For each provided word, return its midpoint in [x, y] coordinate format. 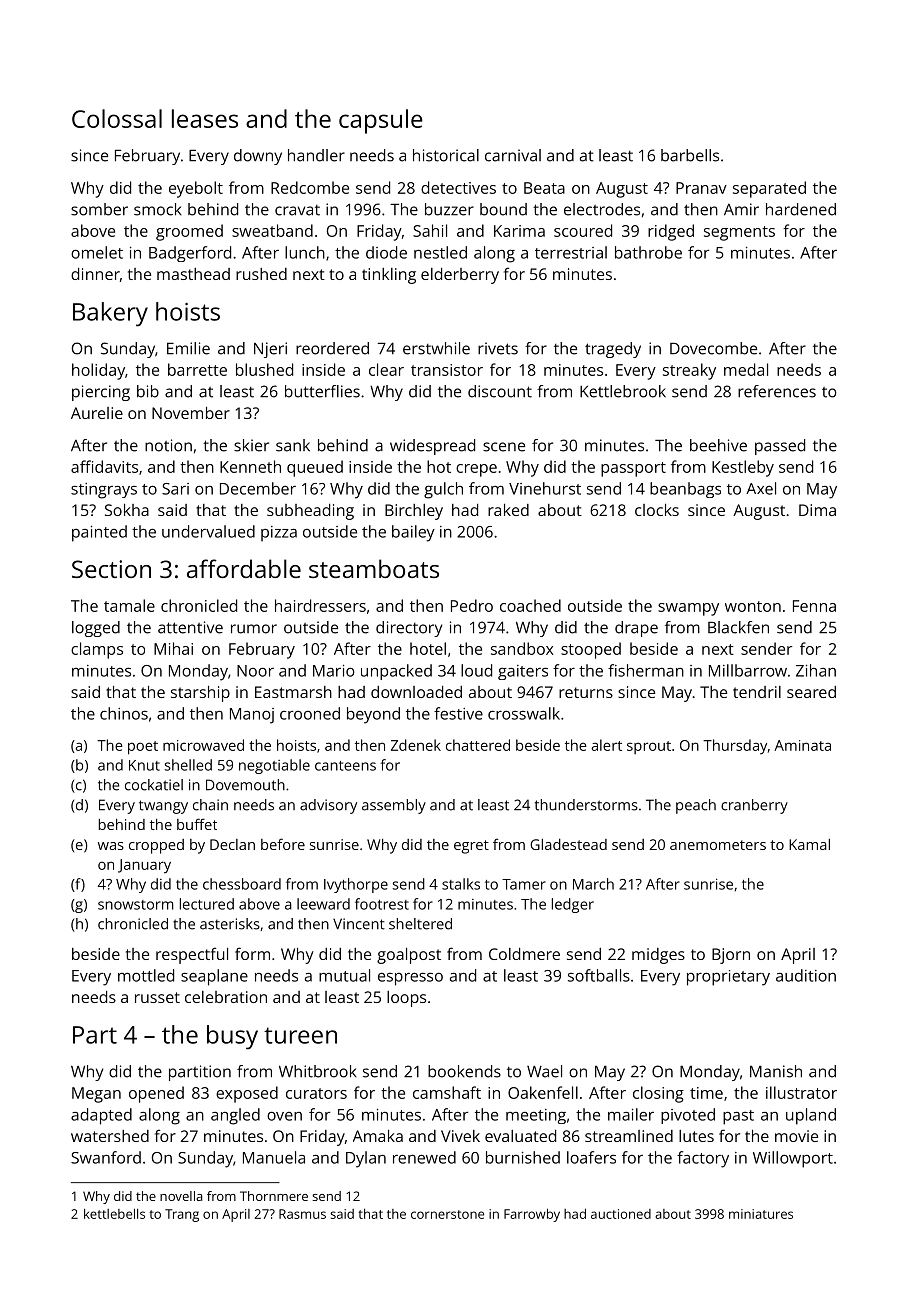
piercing [101, 393]
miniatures [761, 1214]
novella [181, 1196]
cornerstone [447, 1214]
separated [769, 189]
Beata [544, 188]
